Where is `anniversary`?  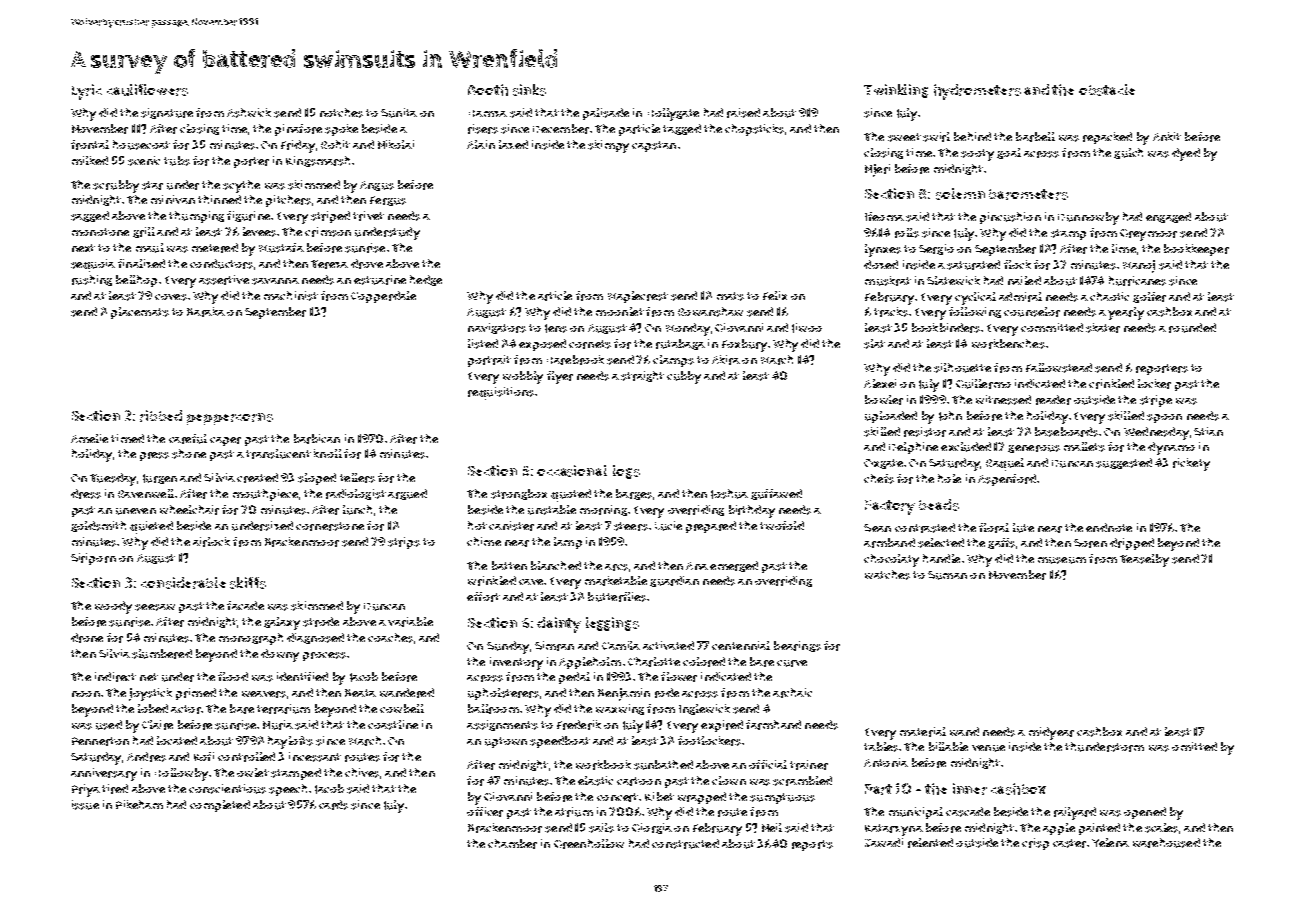
anniversary is located at coordinates (104, 774).
